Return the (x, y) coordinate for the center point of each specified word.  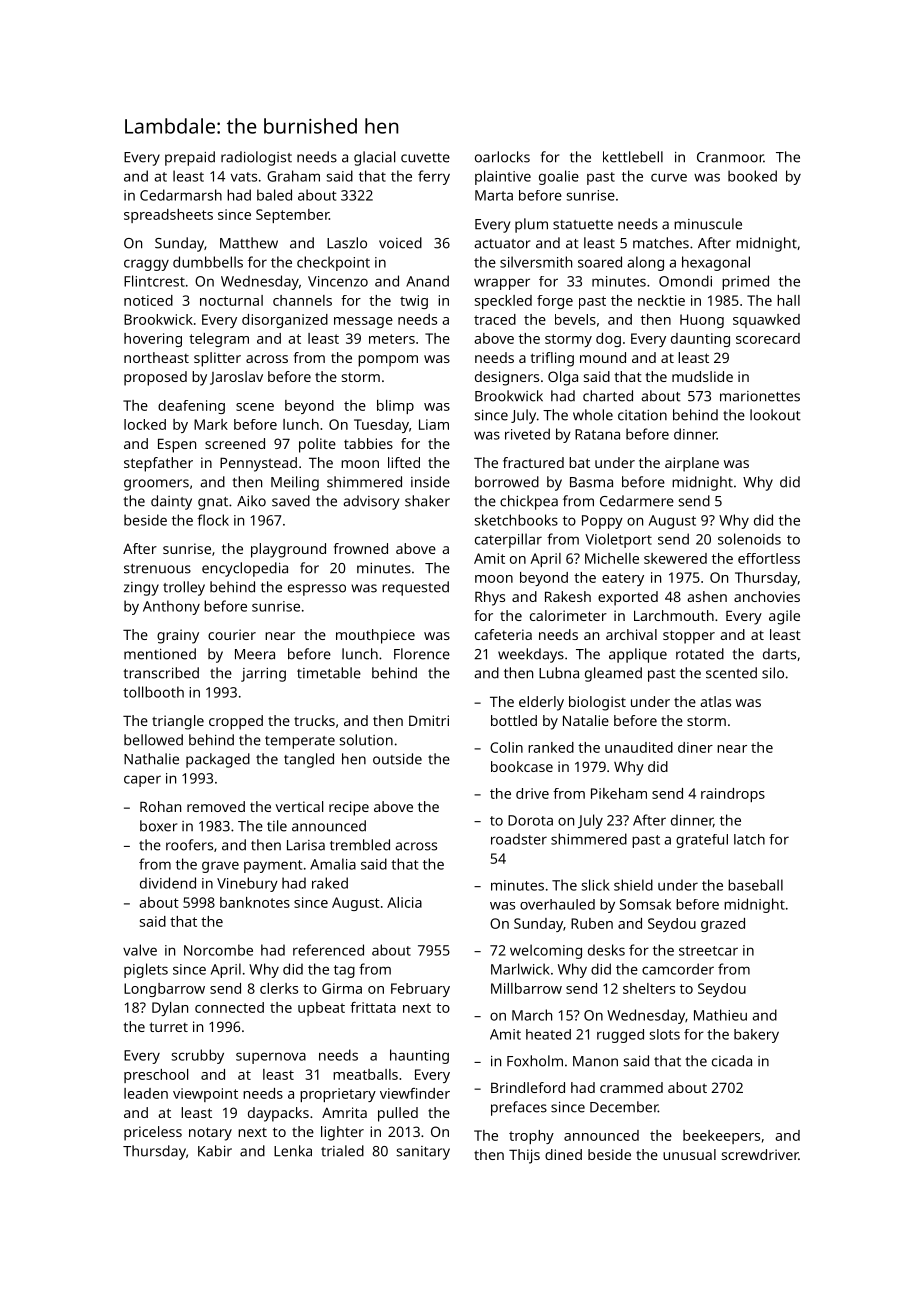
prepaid (190, 158)
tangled (309, 760)
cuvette (425, 158)
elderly (541, 703)
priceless (153, 1133)
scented (731, 673)
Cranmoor (730, 157)
